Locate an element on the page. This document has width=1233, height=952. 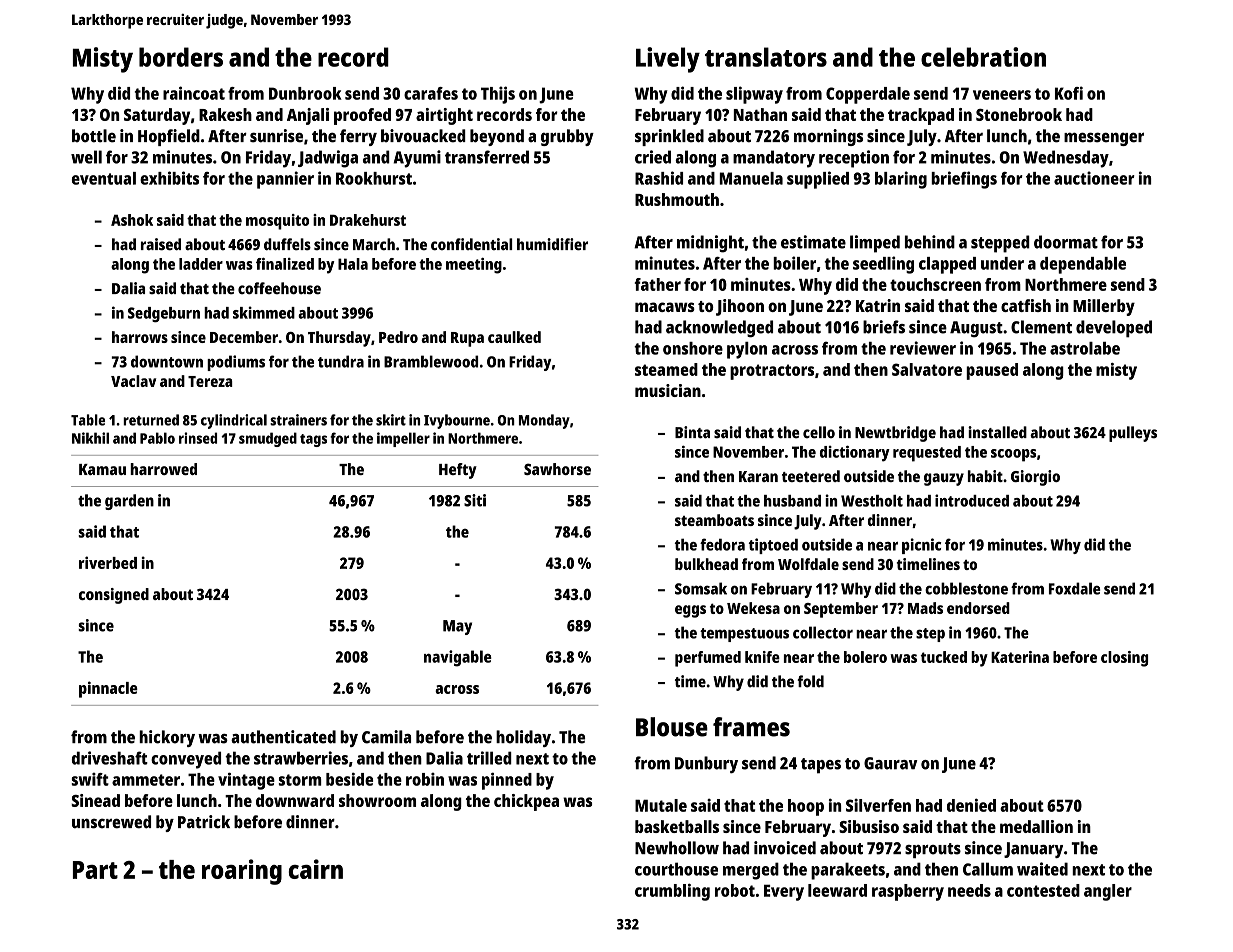
auctioneer is located at coordinates (1094, 178).
